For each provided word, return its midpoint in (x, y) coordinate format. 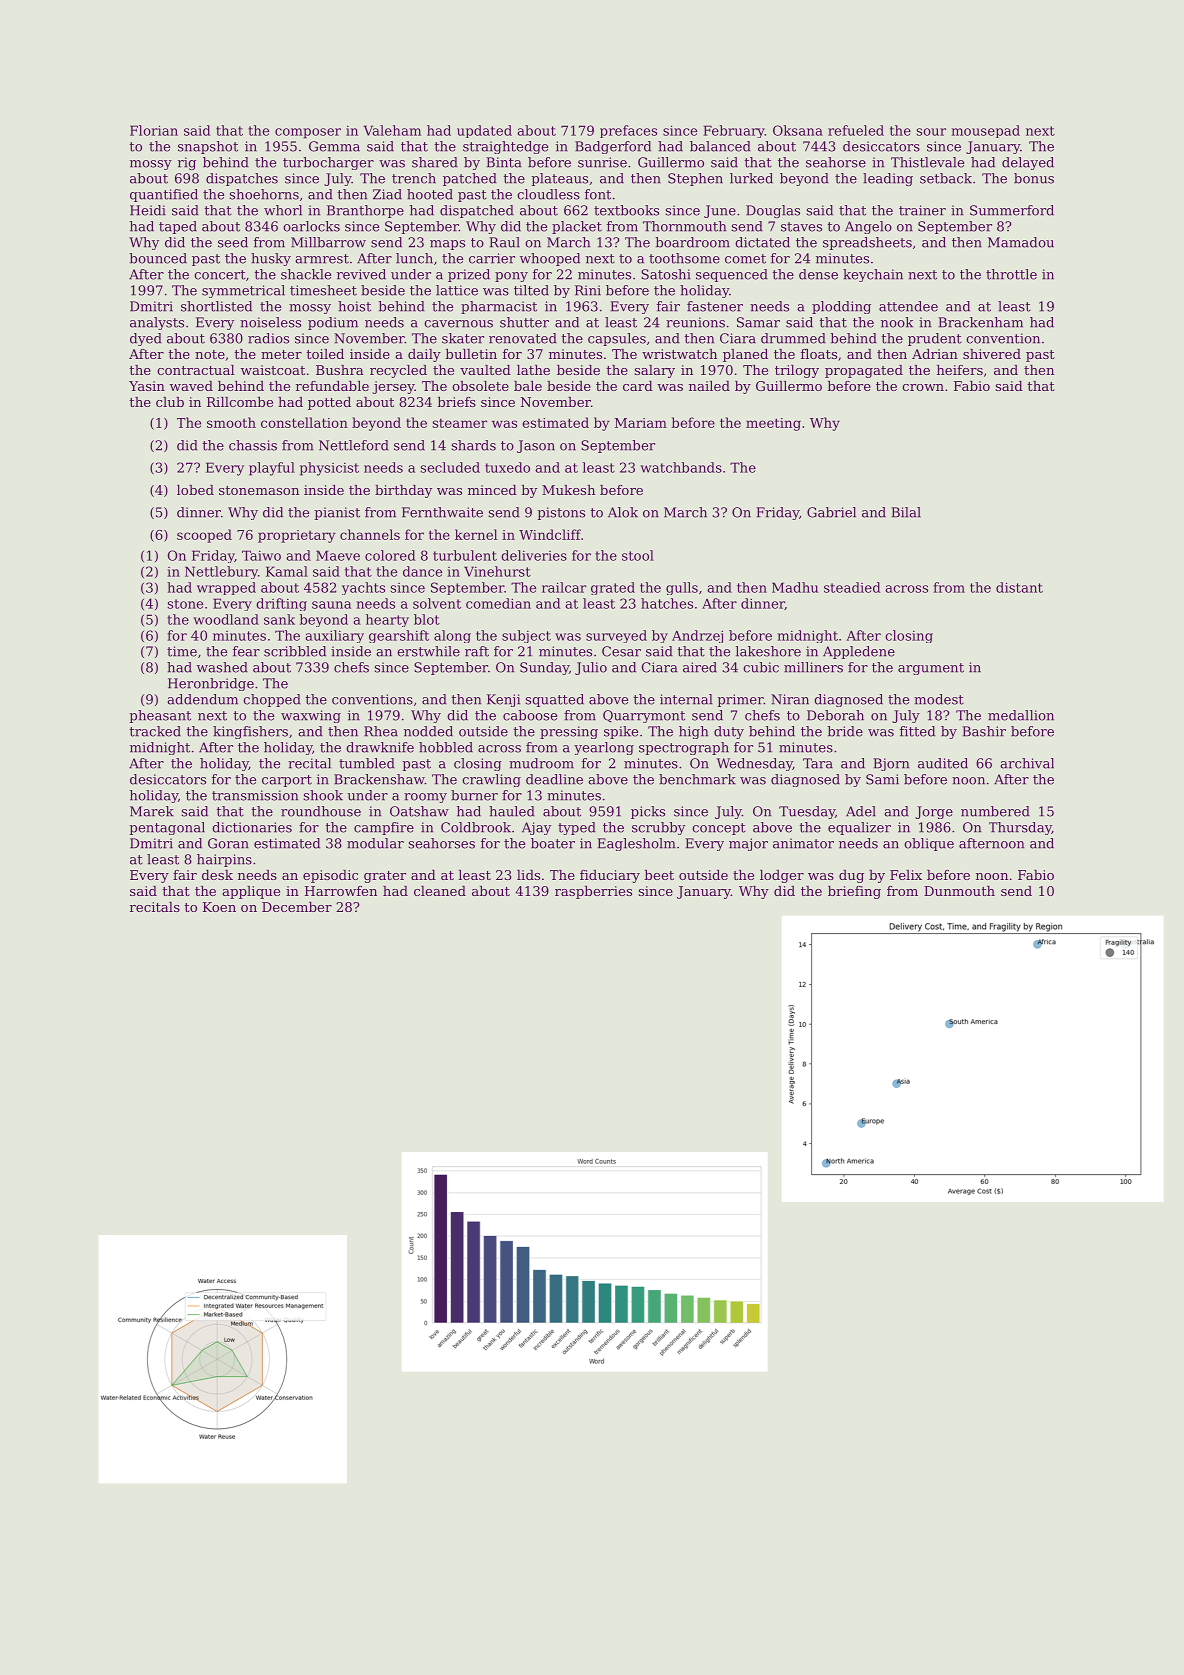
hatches (667, 603)
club (170, 402)
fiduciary (610, 876)
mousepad (986, 131)
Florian (154, 130)
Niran (790, 699)
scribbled (295, 651)
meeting (773, 424)
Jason (536, 446)
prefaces (628, 131)
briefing (854, 892)
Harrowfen (341, 891)
